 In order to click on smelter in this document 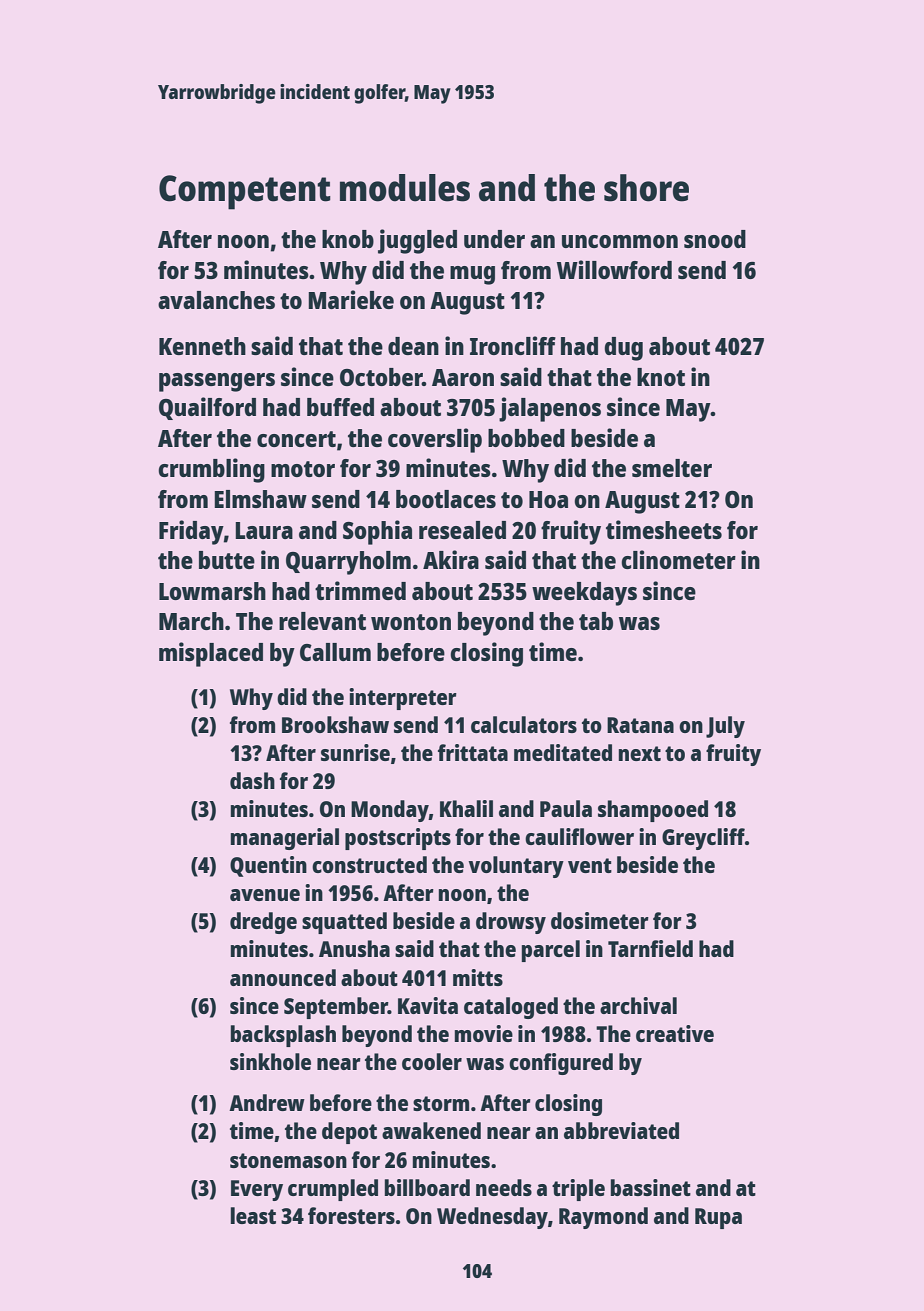, I will do `click(672, 468)`.
